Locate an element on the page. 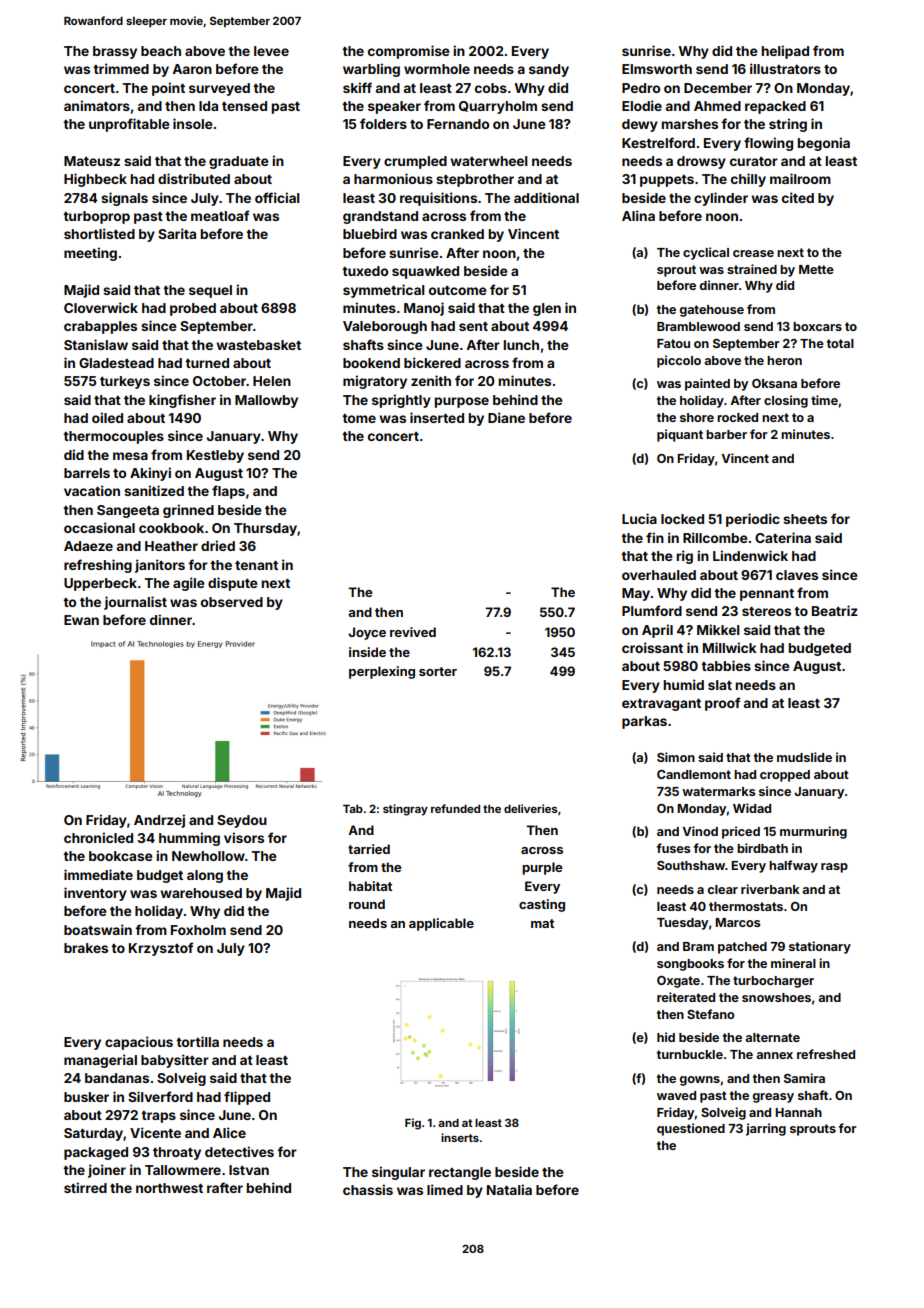  northwest is located at coordinates (169, 1188).
